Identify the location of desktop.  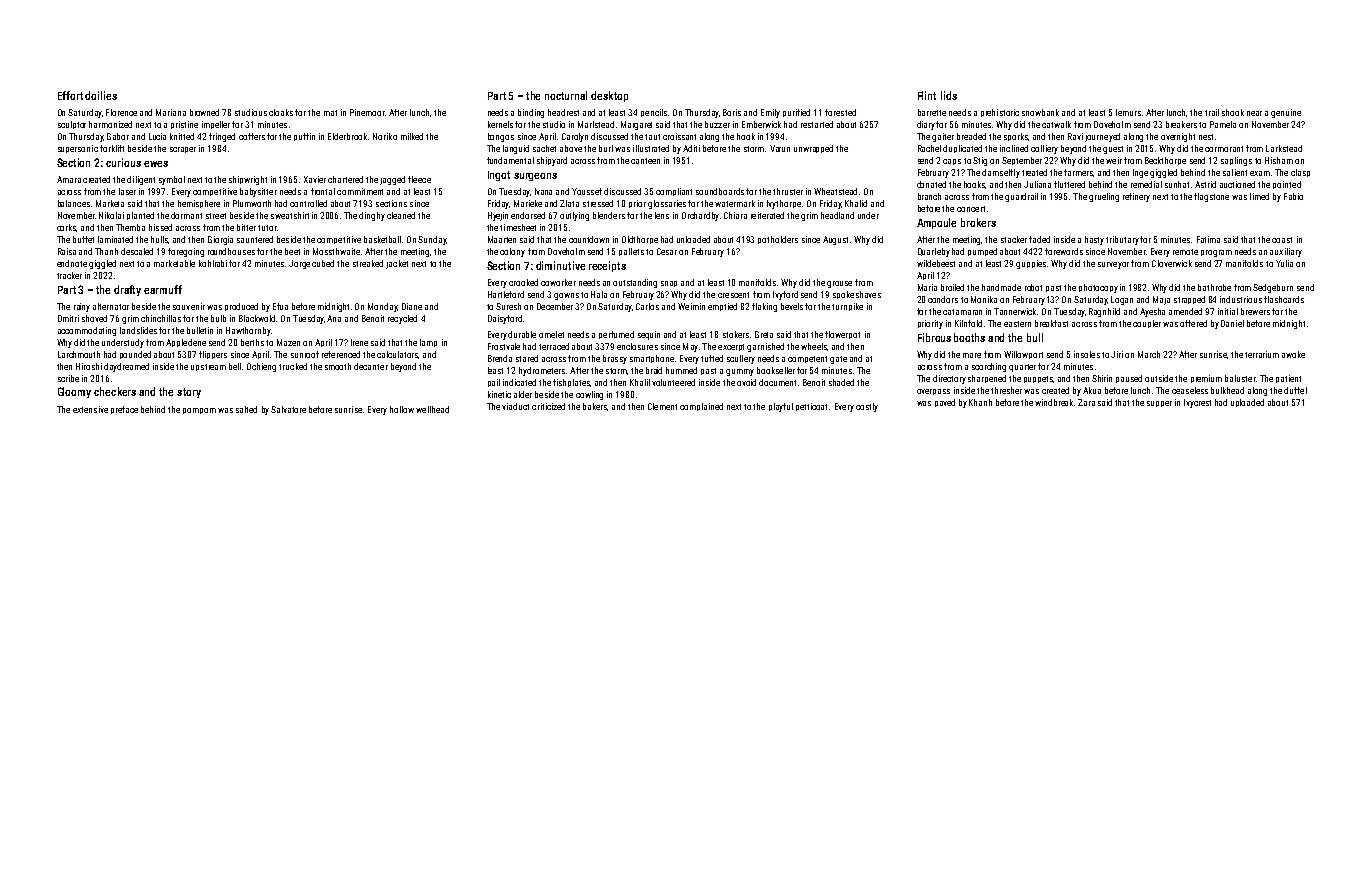
(609, 96).
